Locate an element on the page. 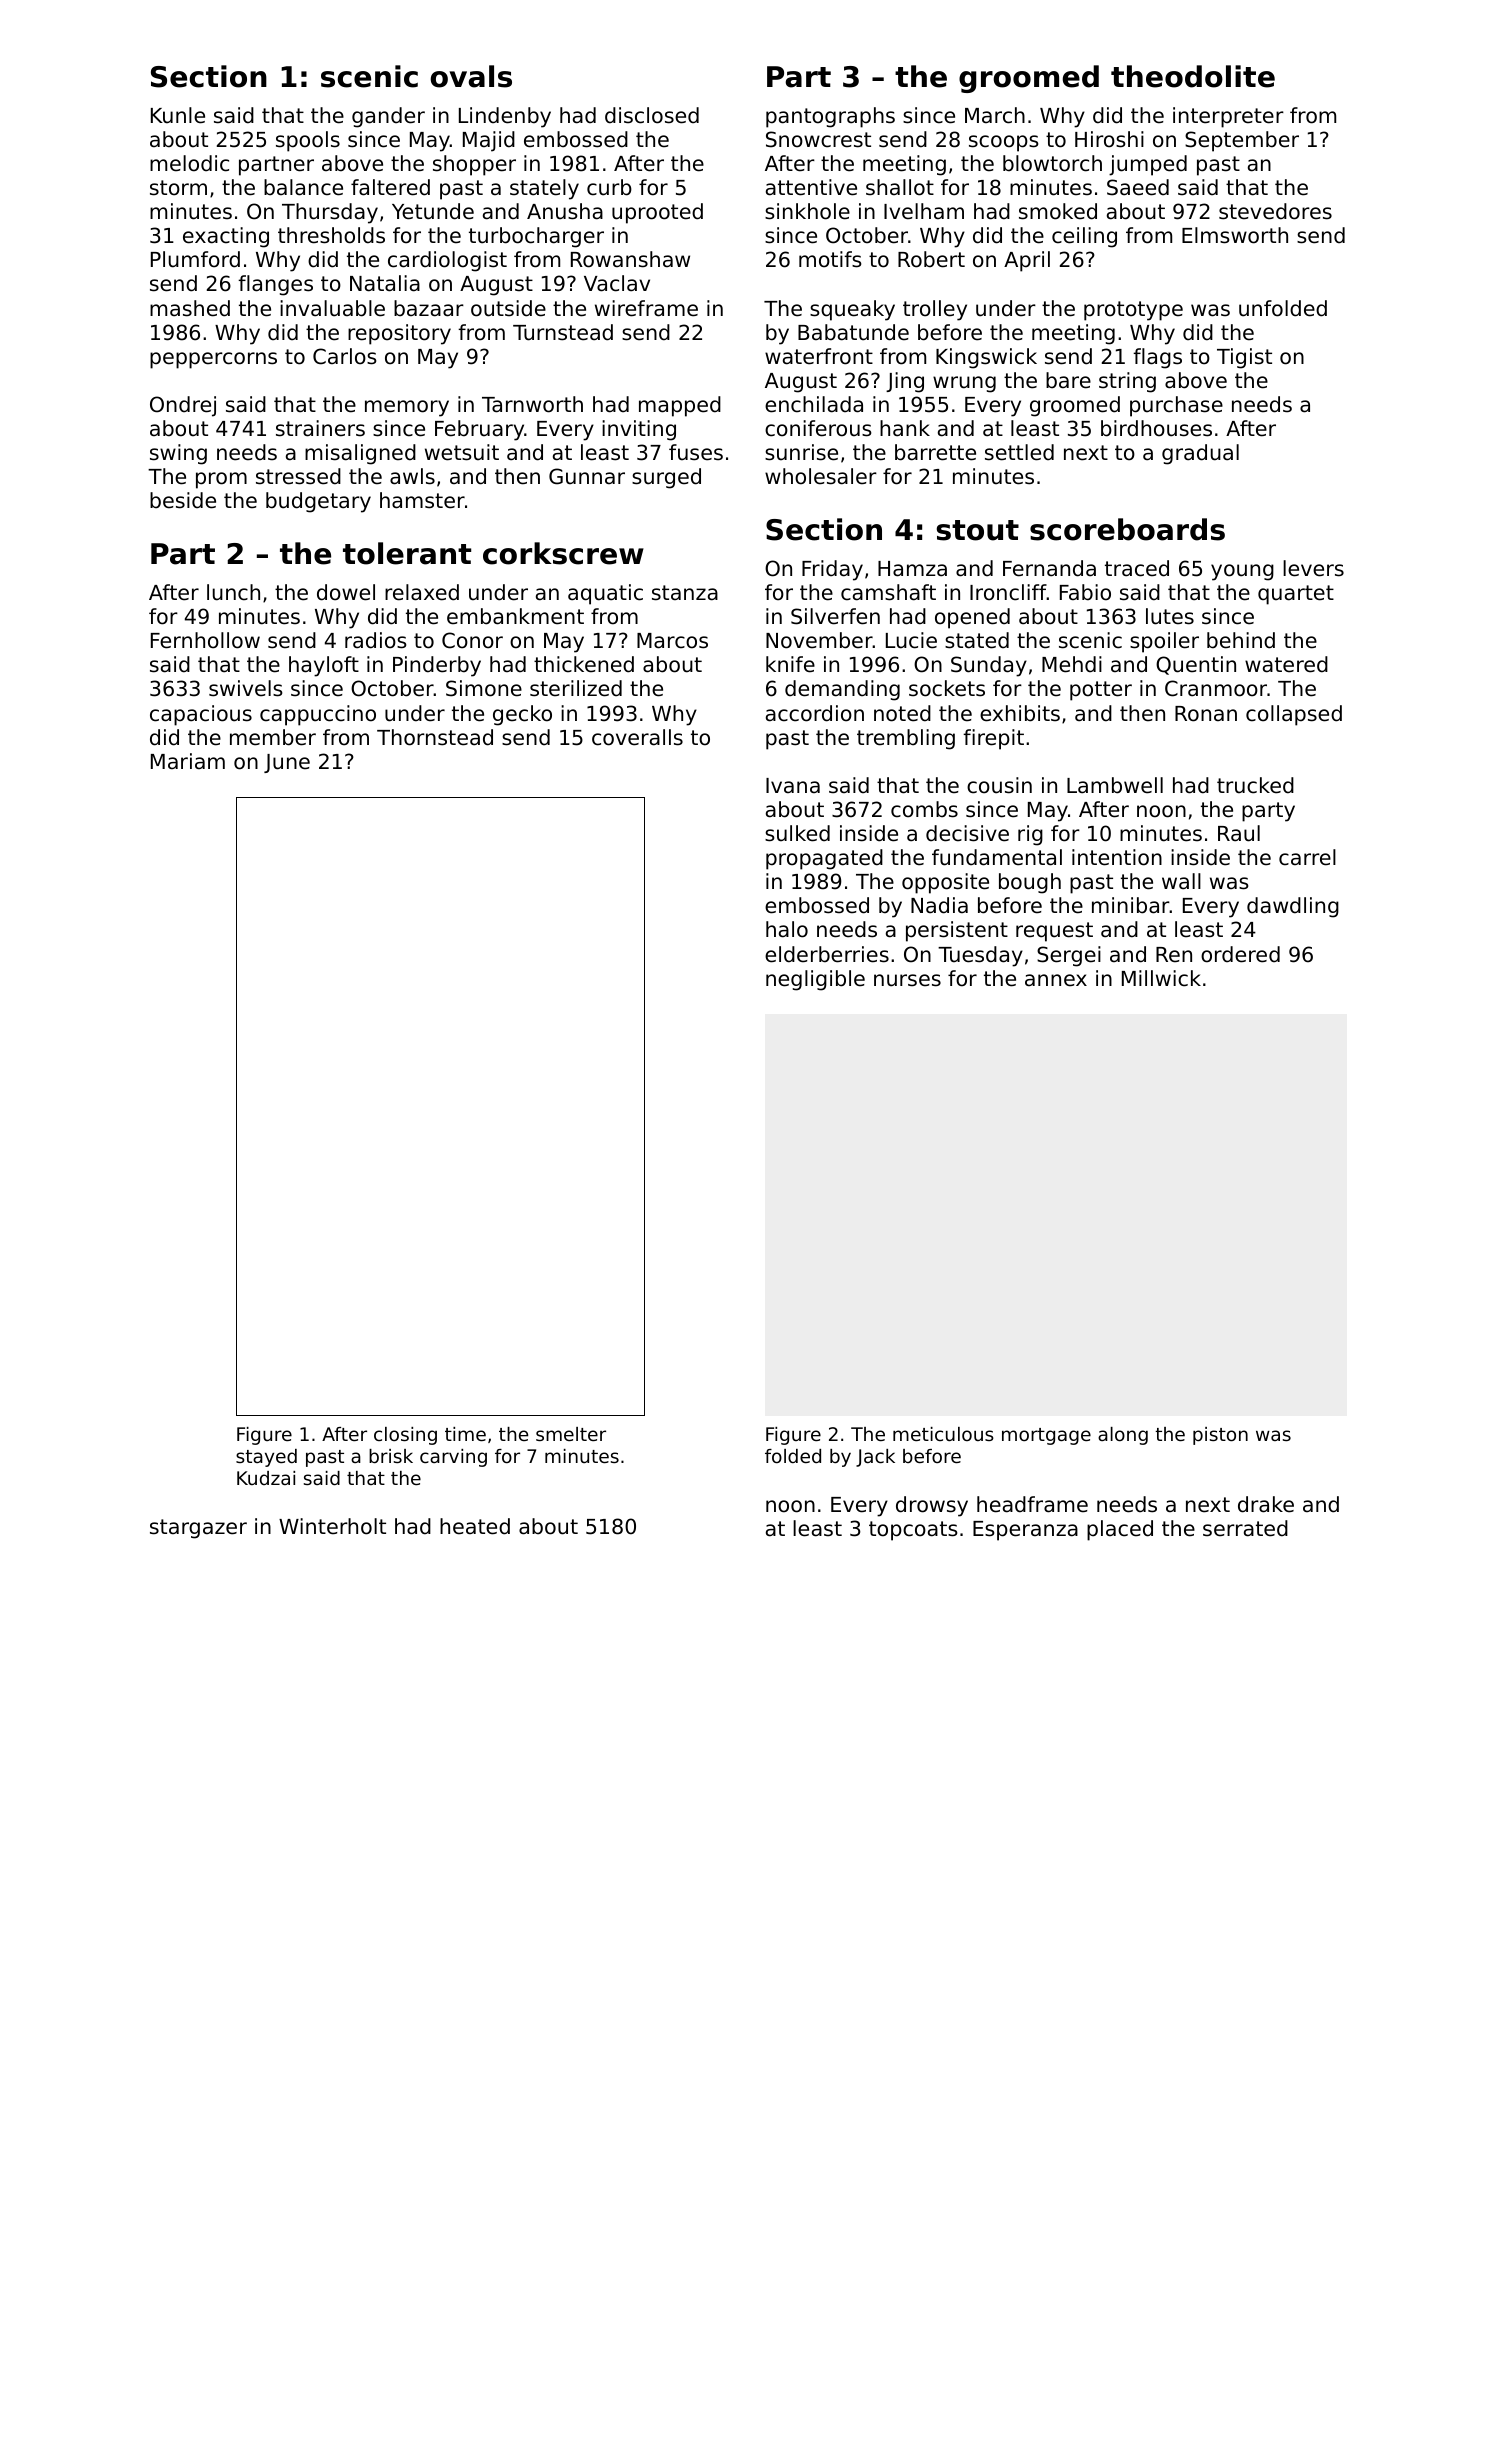 The width and height of the image is (1496, 2464). carving is located at coordinates (453, 1458).
